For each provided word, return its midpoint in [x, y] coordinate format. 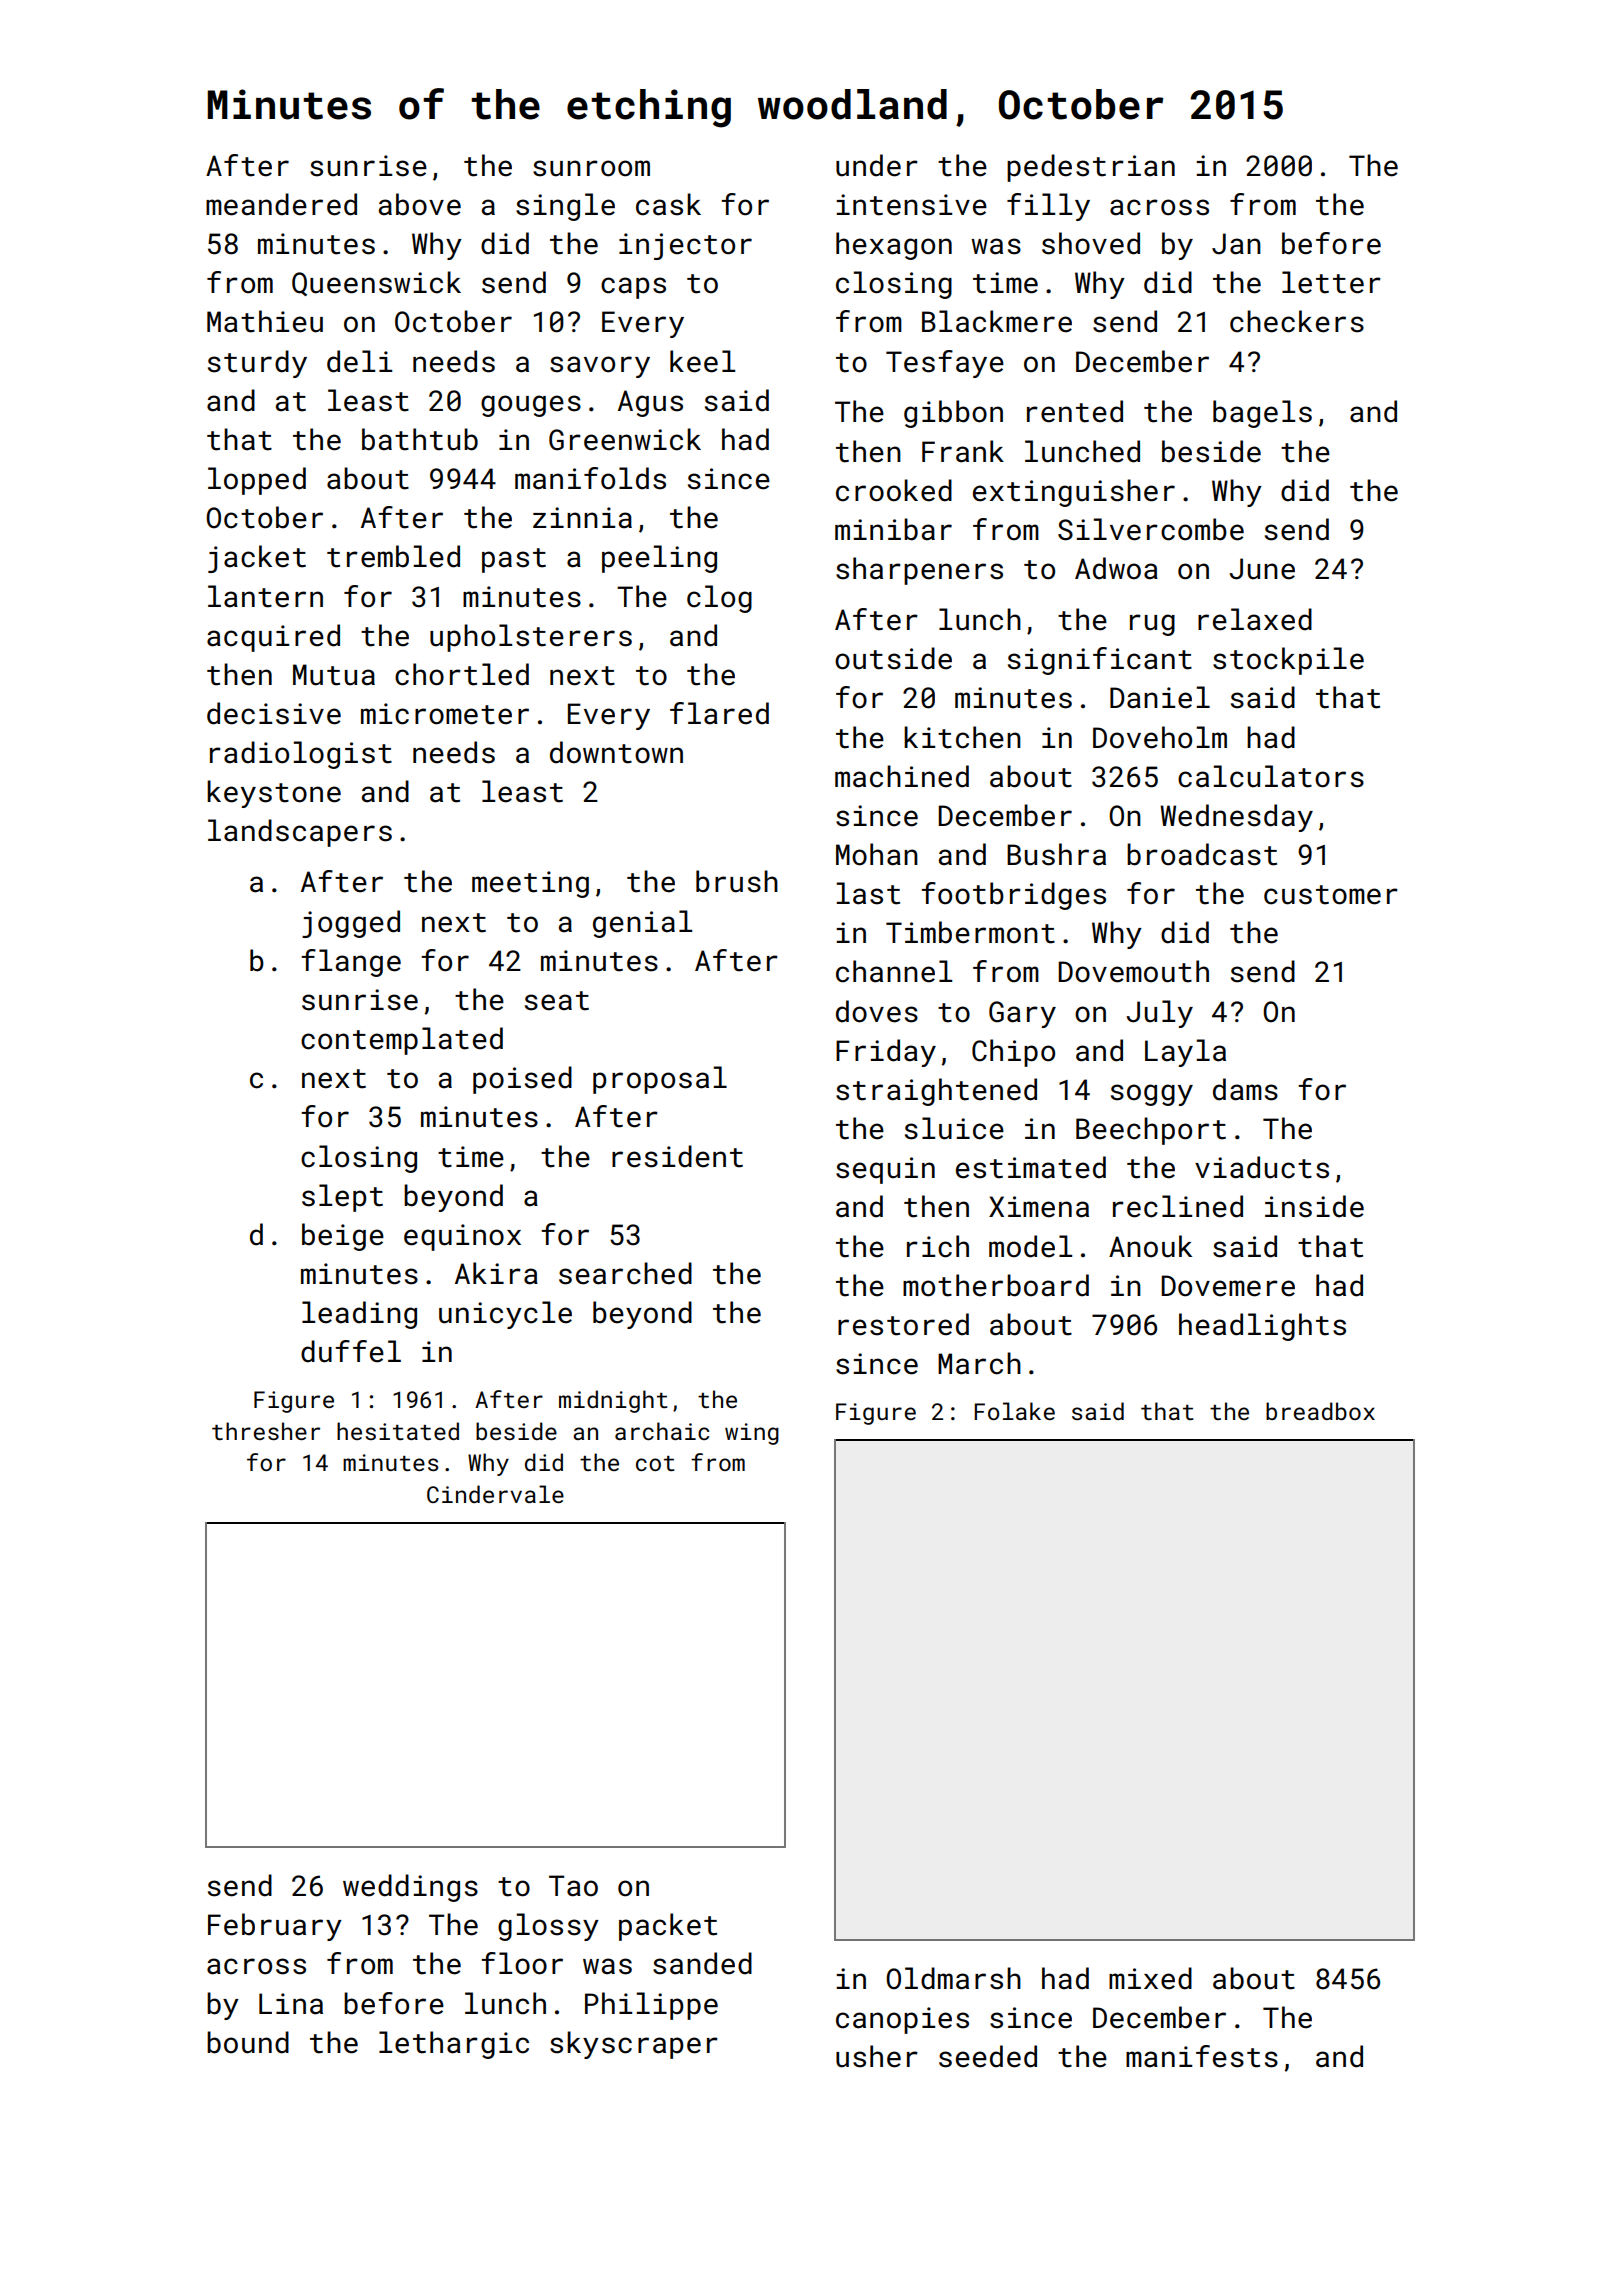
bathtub [420, 439]
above [420, 204]
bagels [1262, 414]
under [877, 165]
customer [1331, 895]
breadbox [1320, 1411]
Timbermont [970, 932]
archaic [662, 1431]
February [275, 1927]
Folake [1014, 1411]
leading [359, 1315]
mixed [1150, 1978]
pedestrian [1091, 168]
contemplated [402, 1041]
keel [702, 361]
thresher [266, 1431]
